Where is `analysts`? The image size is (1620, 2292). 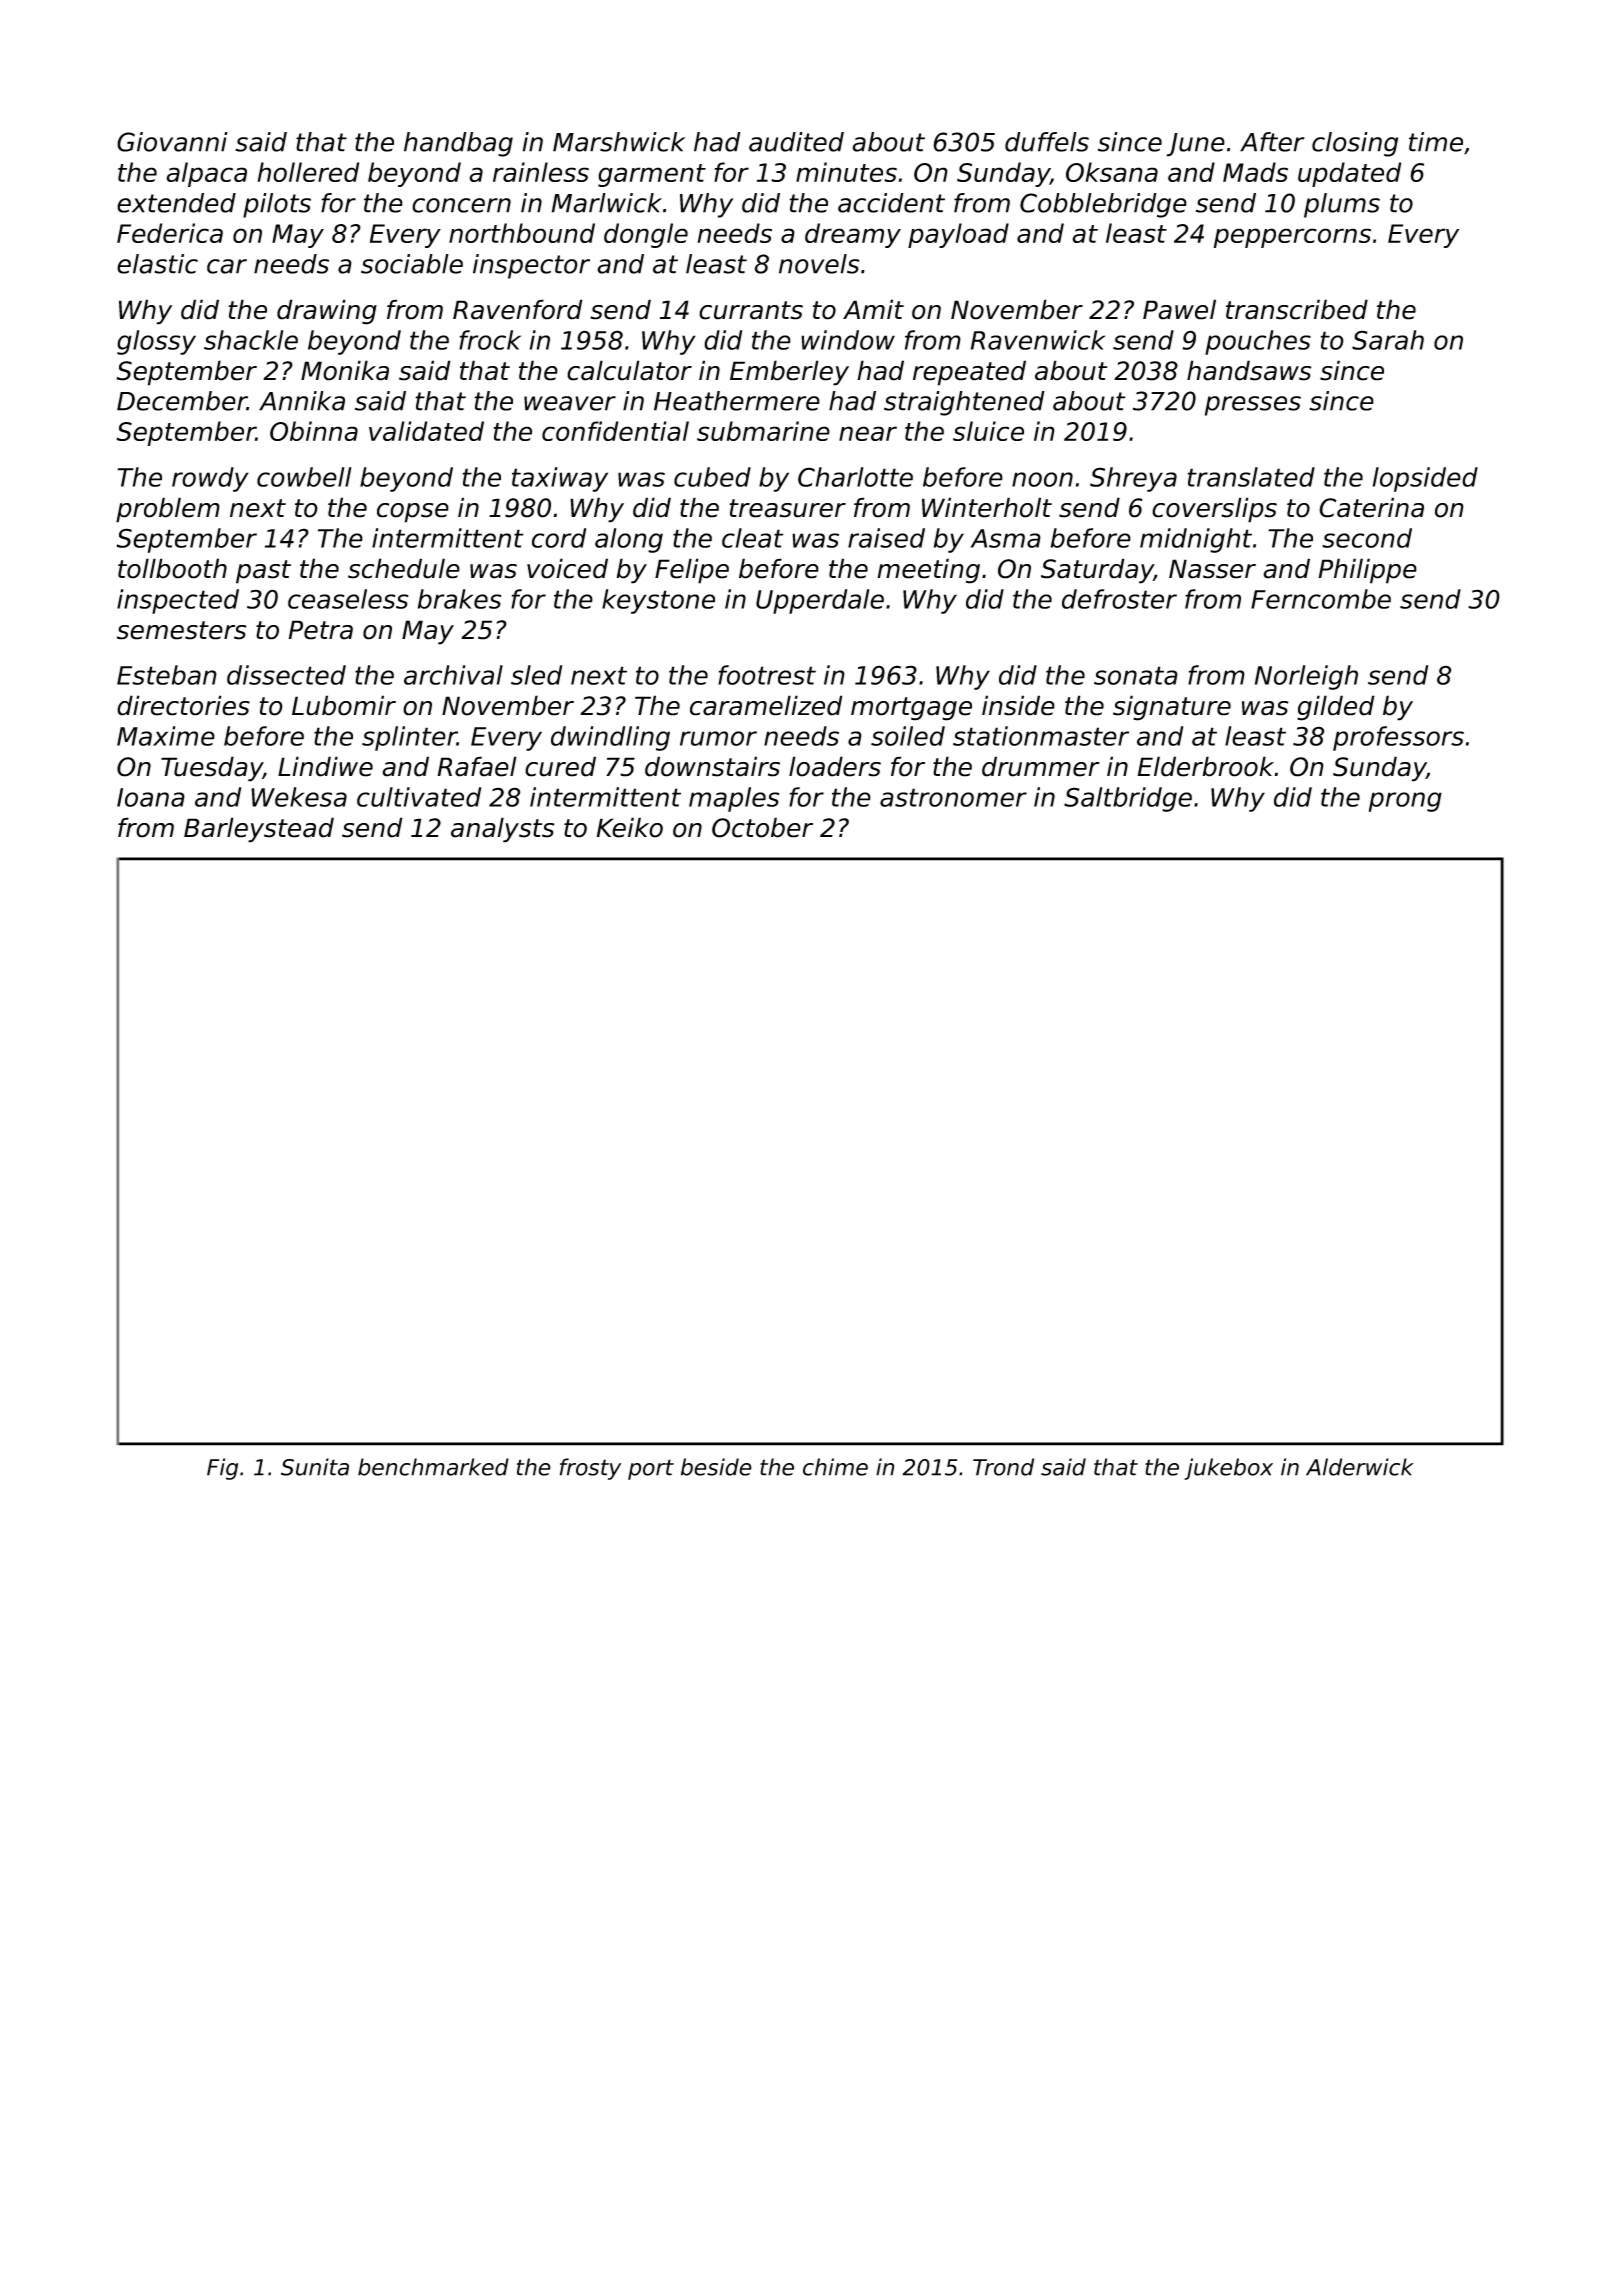
analysts is located at coordinates (502, 830).
